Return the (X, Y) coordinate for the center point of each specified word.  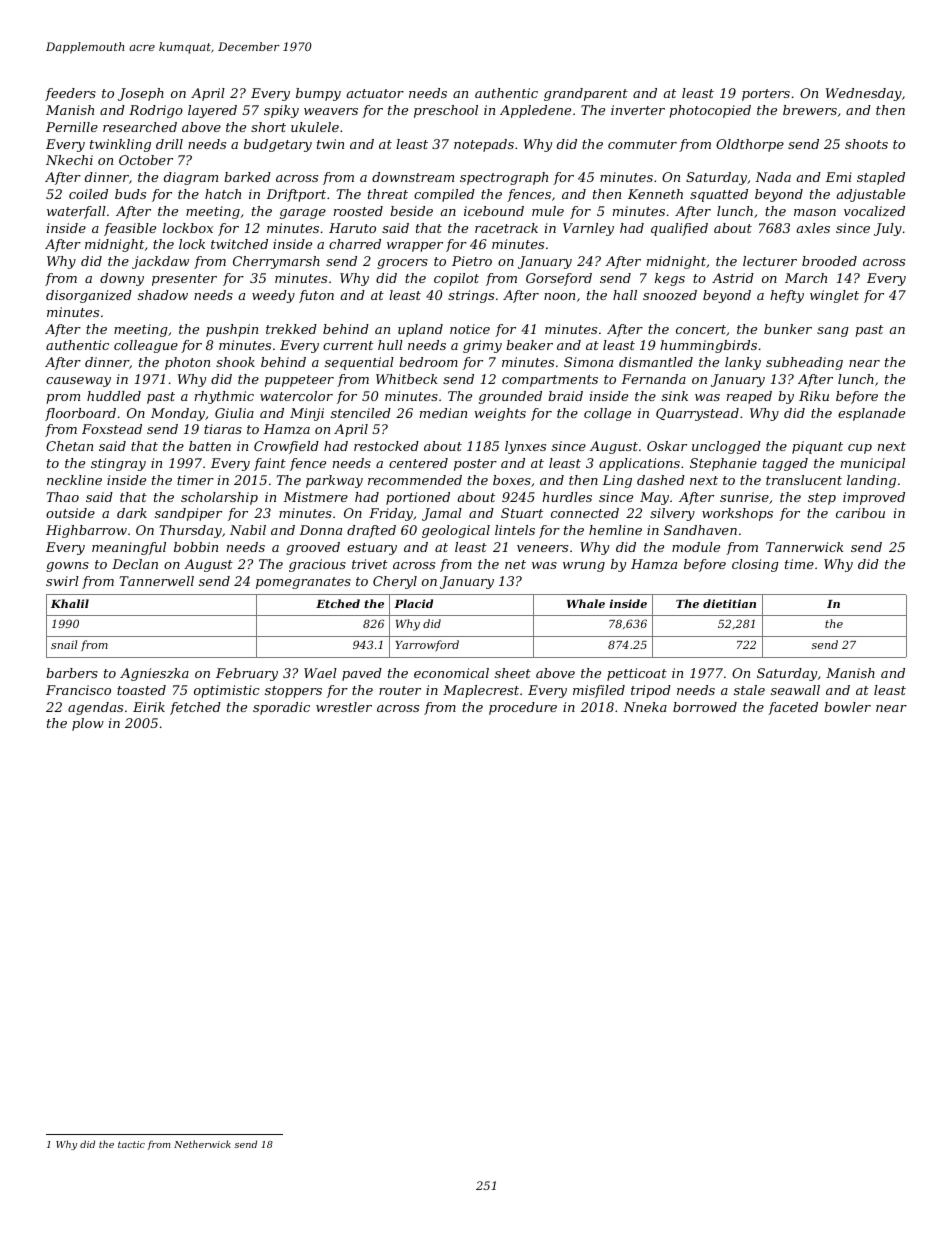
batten (210, 446)
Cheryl (395, 582)
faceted (793, 708)
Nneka (645, 707)
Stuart (522, 513)
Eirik (149, 707)
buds (130, 194)
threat (388, 194)
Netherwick (202, 1144)
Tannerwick (805, 547)
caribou (860, 513)
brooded (829, 261)
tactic (131, 1144)
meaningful (129, 548)
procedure (523, 708)
